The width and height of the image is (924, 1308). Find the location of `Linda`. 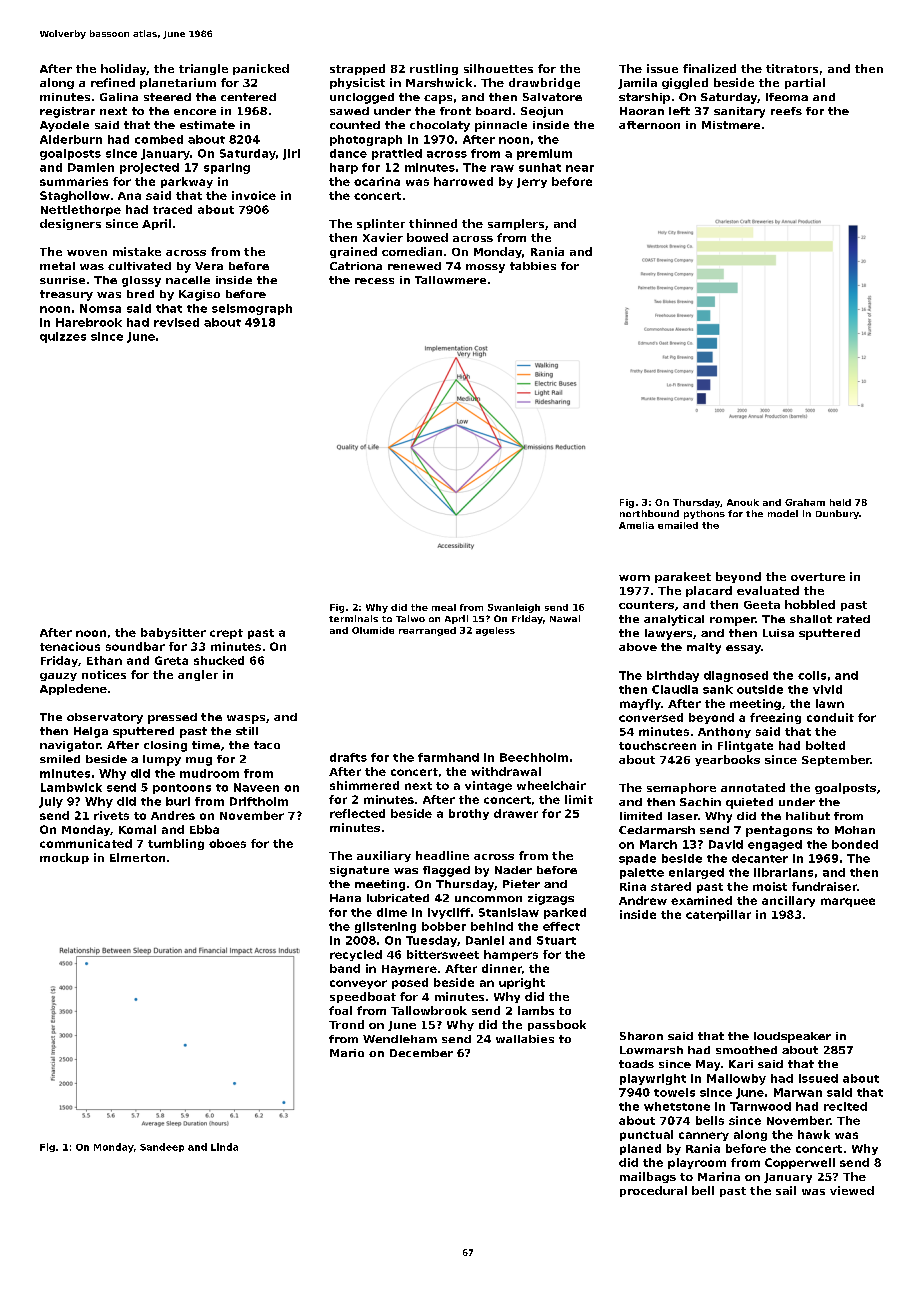

Linda is located at coordinates (224, 1147).
